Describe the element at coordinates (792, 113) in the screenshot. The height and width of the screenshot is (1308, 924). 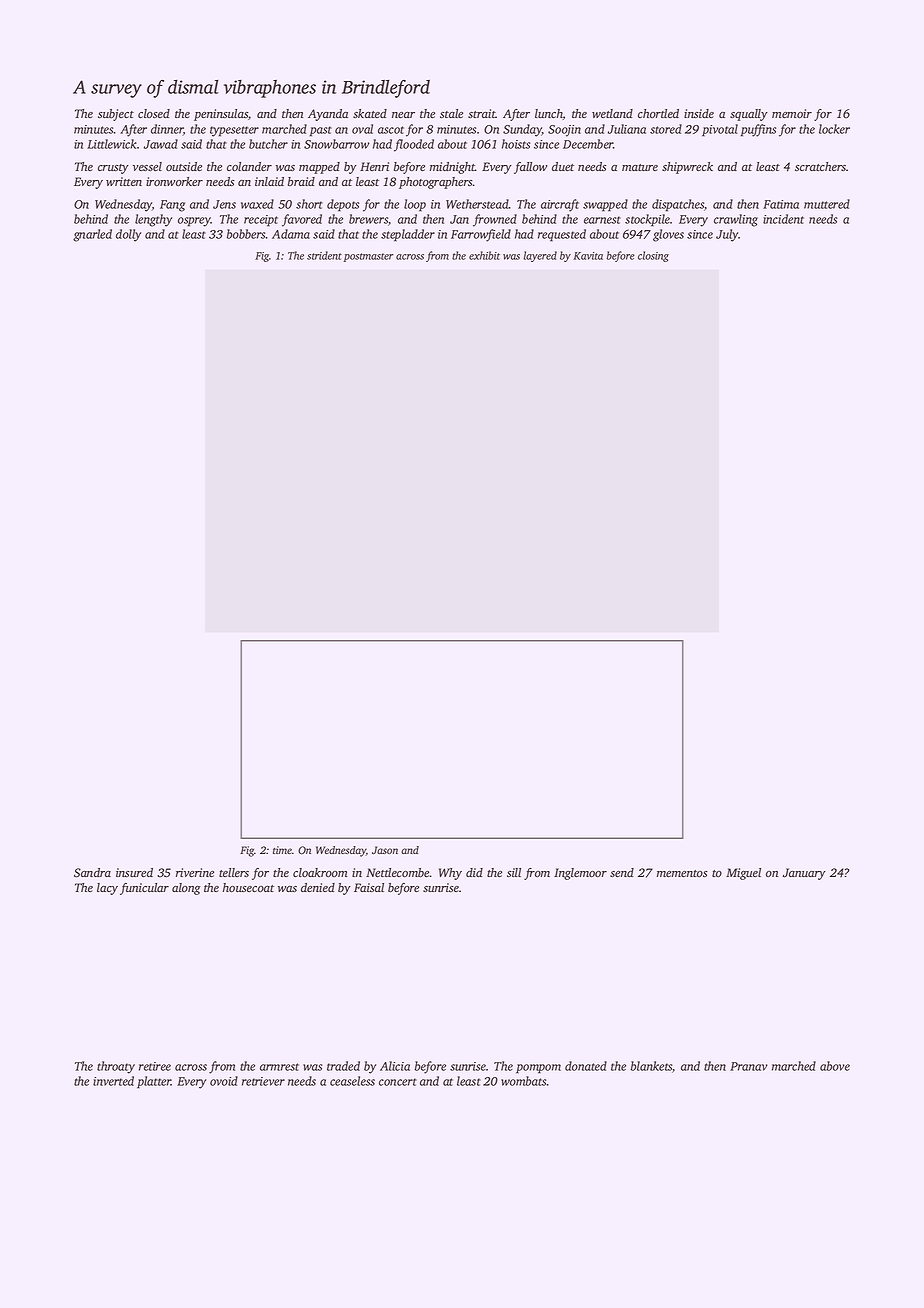
I see `memoir` at that location.
